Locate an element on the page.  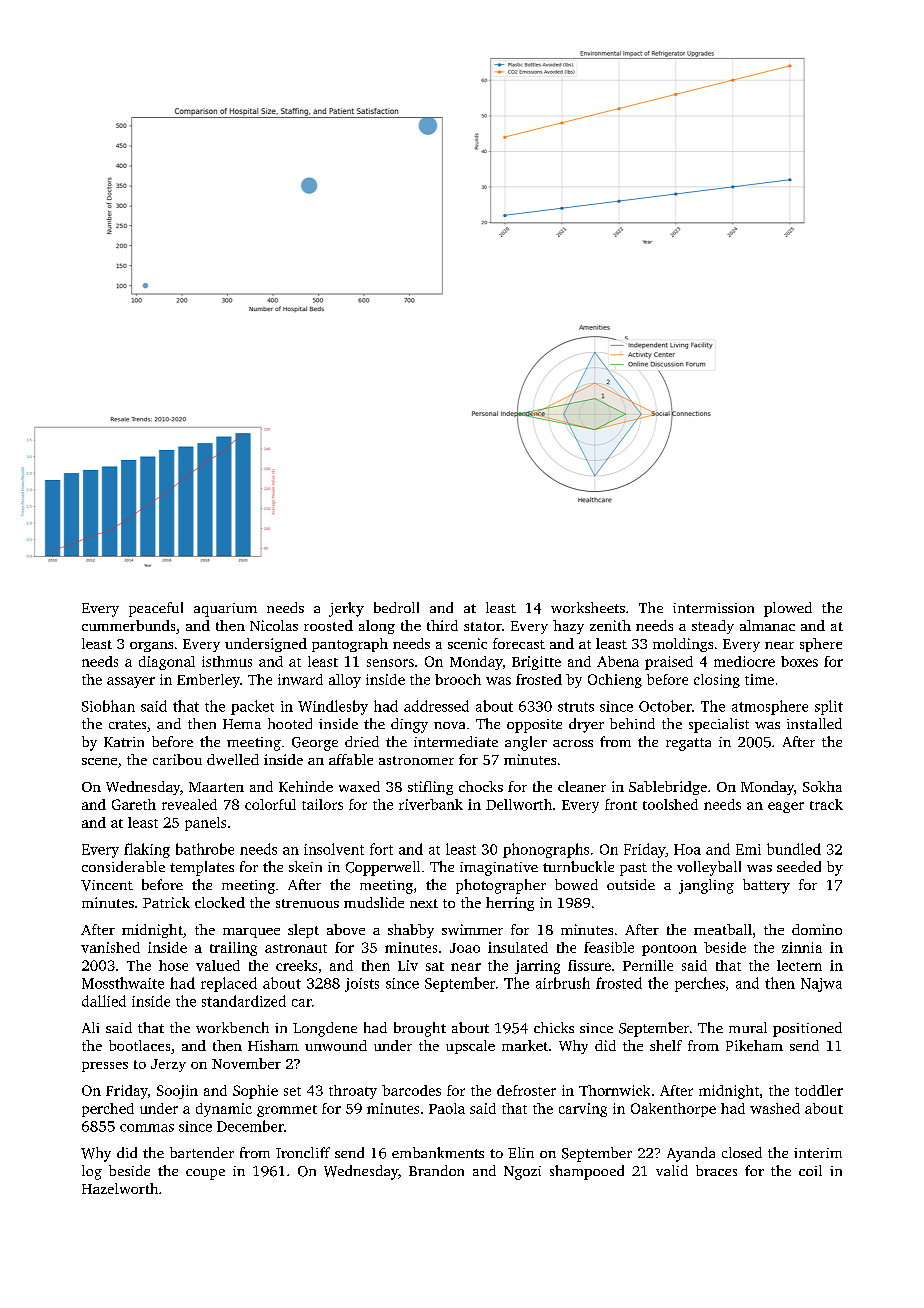
bowed is located at coordinates (576, 884).
